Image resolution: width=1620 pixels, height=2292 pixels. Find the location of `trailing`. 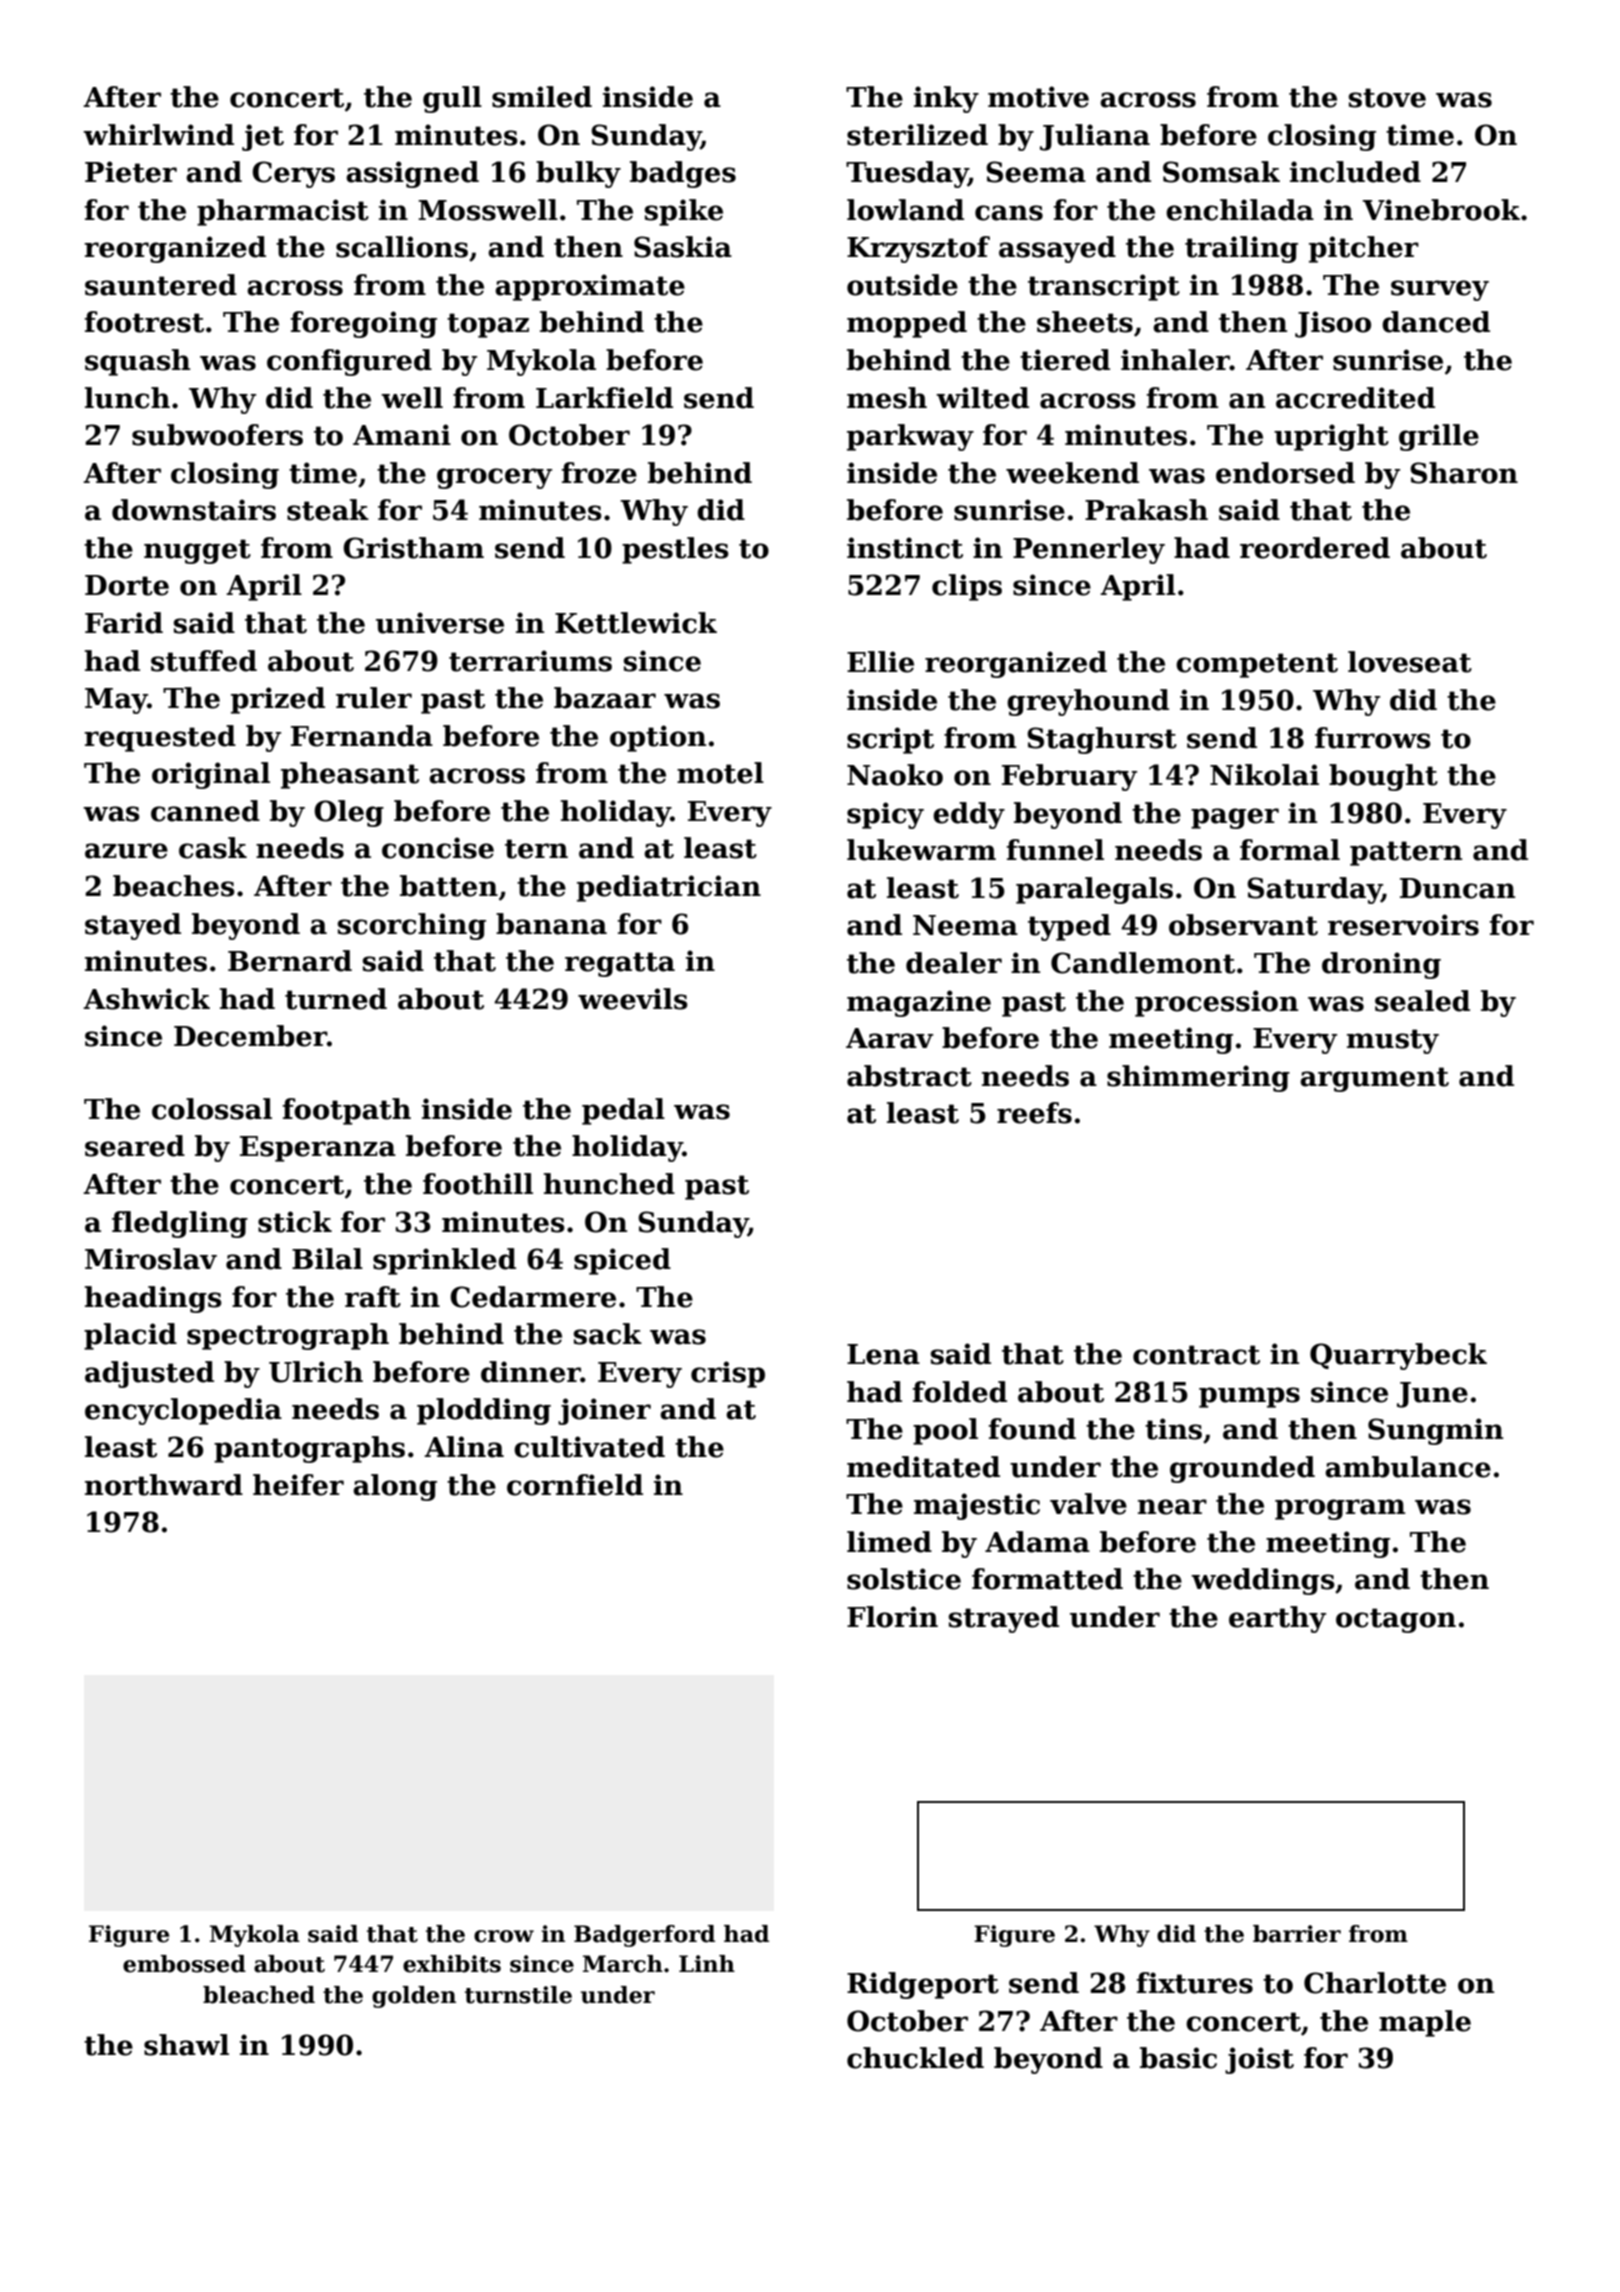

trailing is located at coordinates (1241, 249).
